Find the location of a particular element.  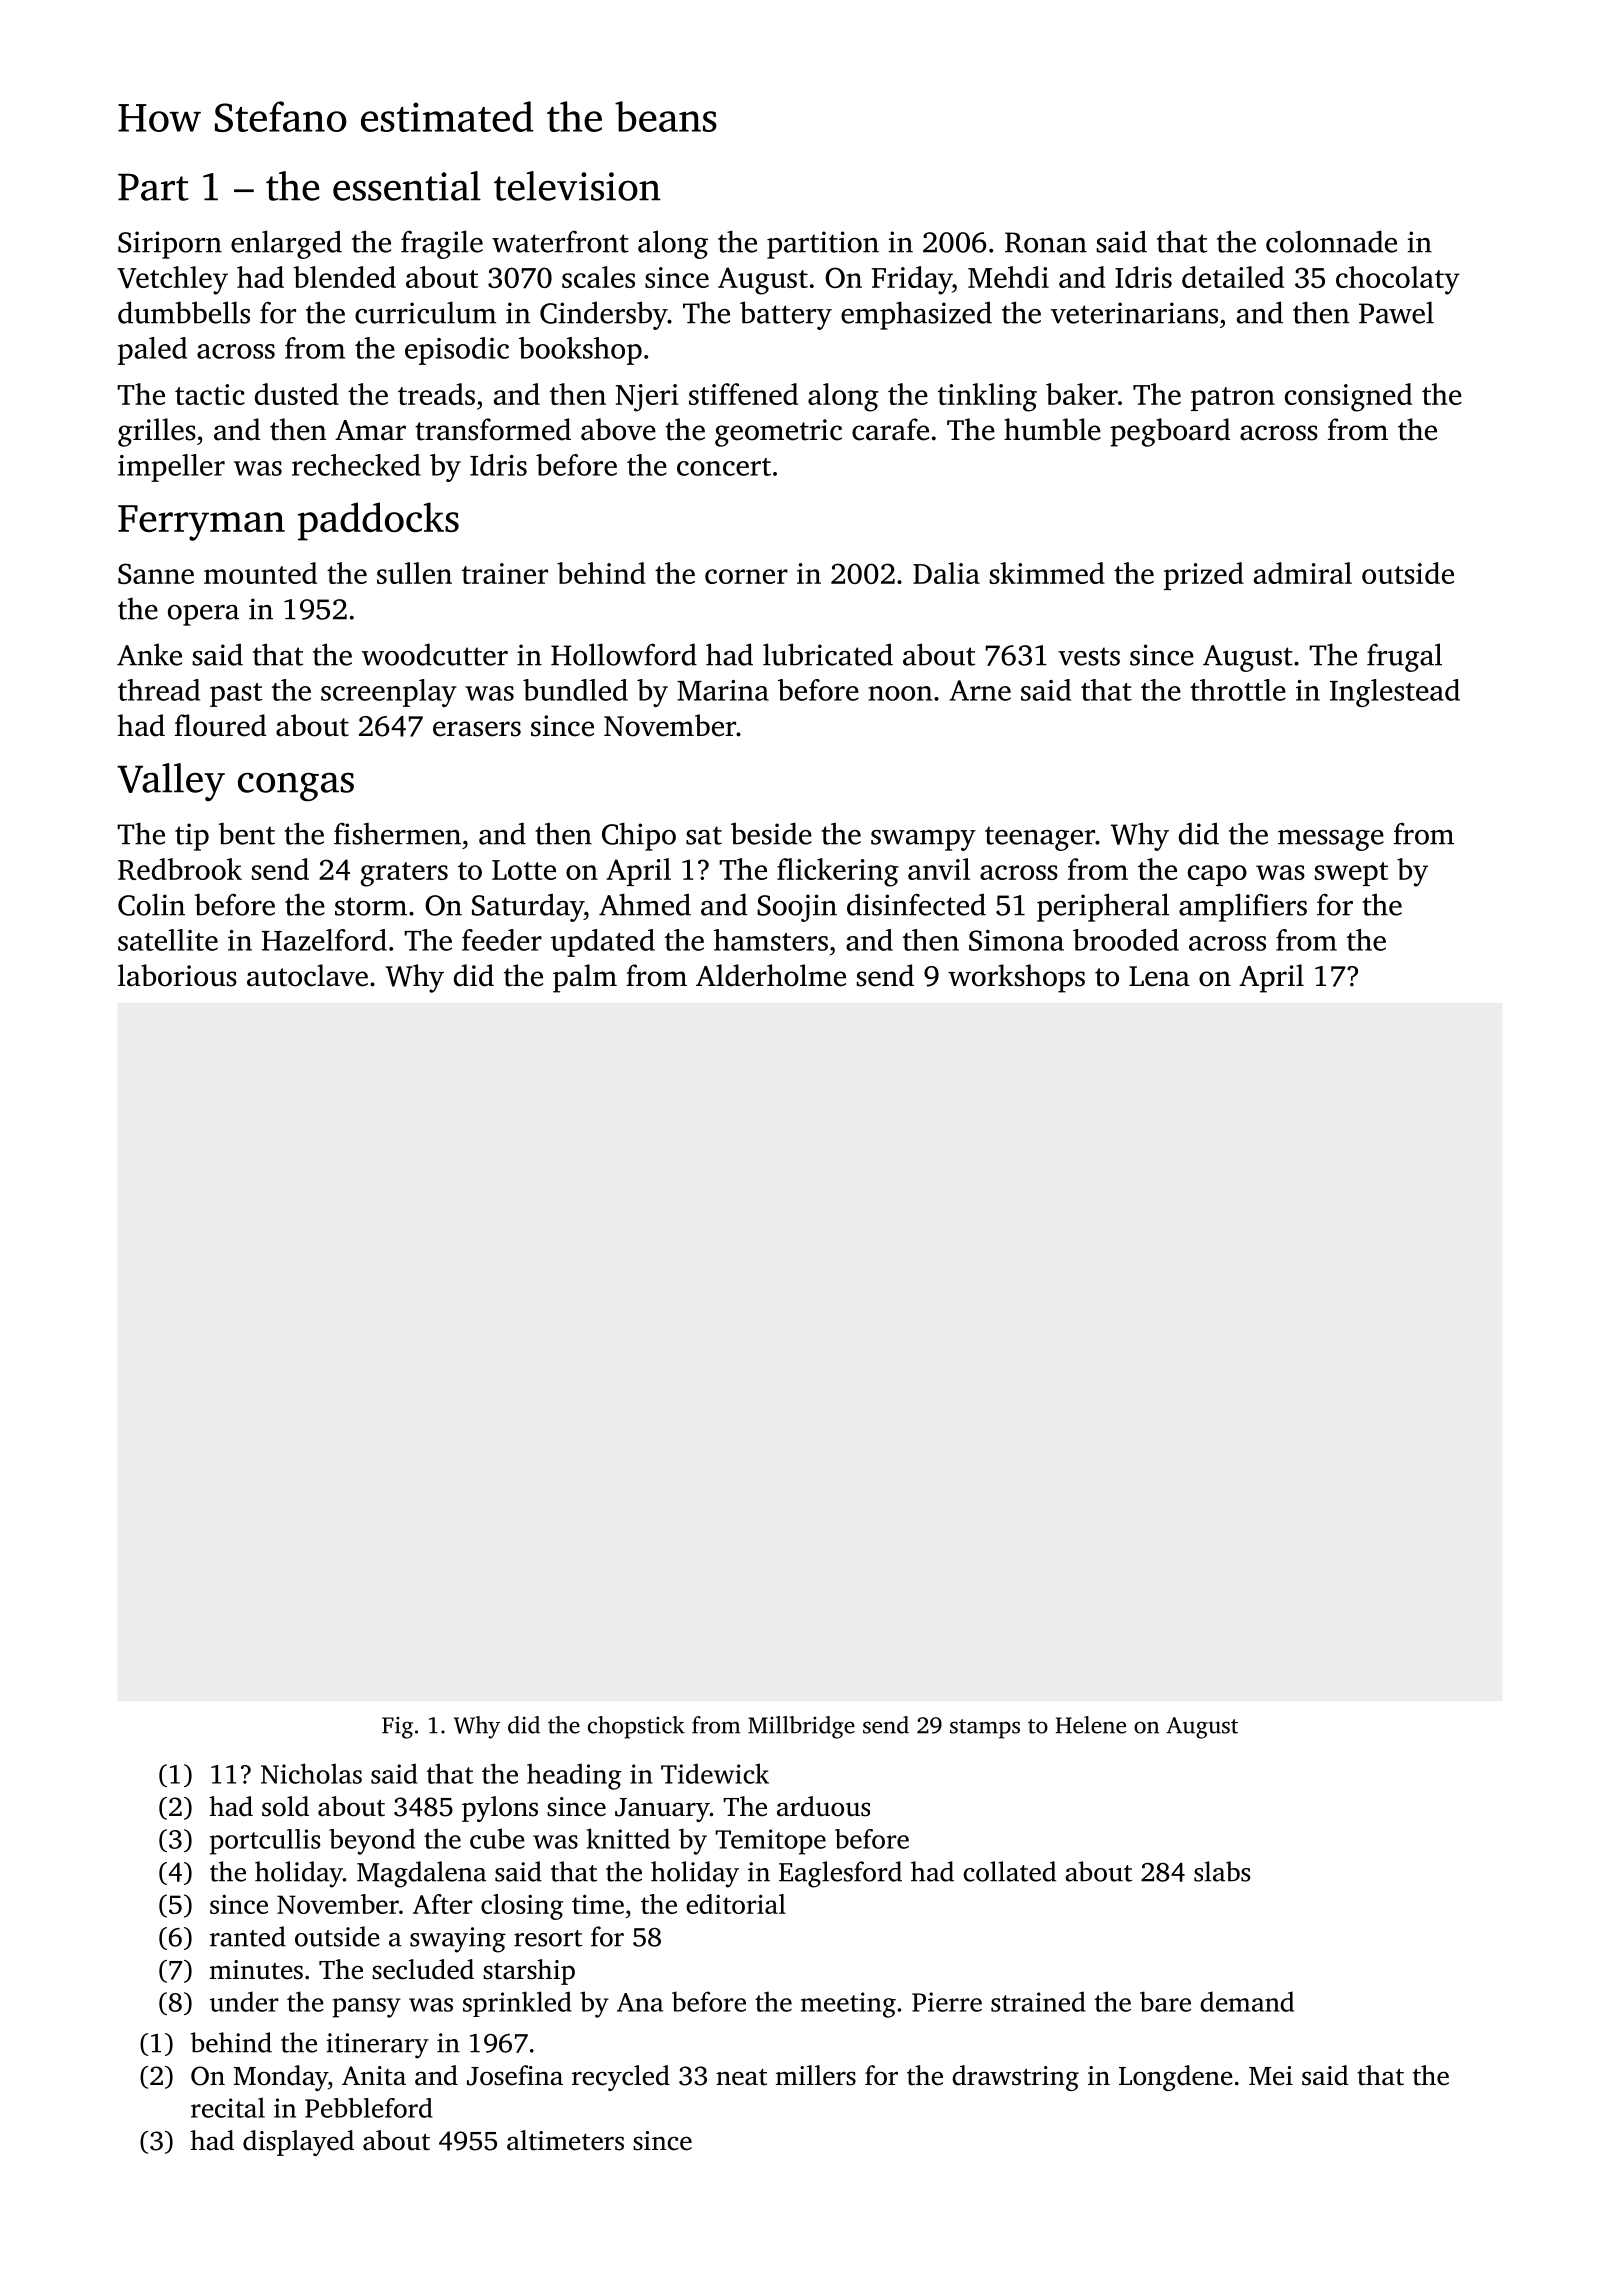

colonnade is located at coordinates (1331, 241).
